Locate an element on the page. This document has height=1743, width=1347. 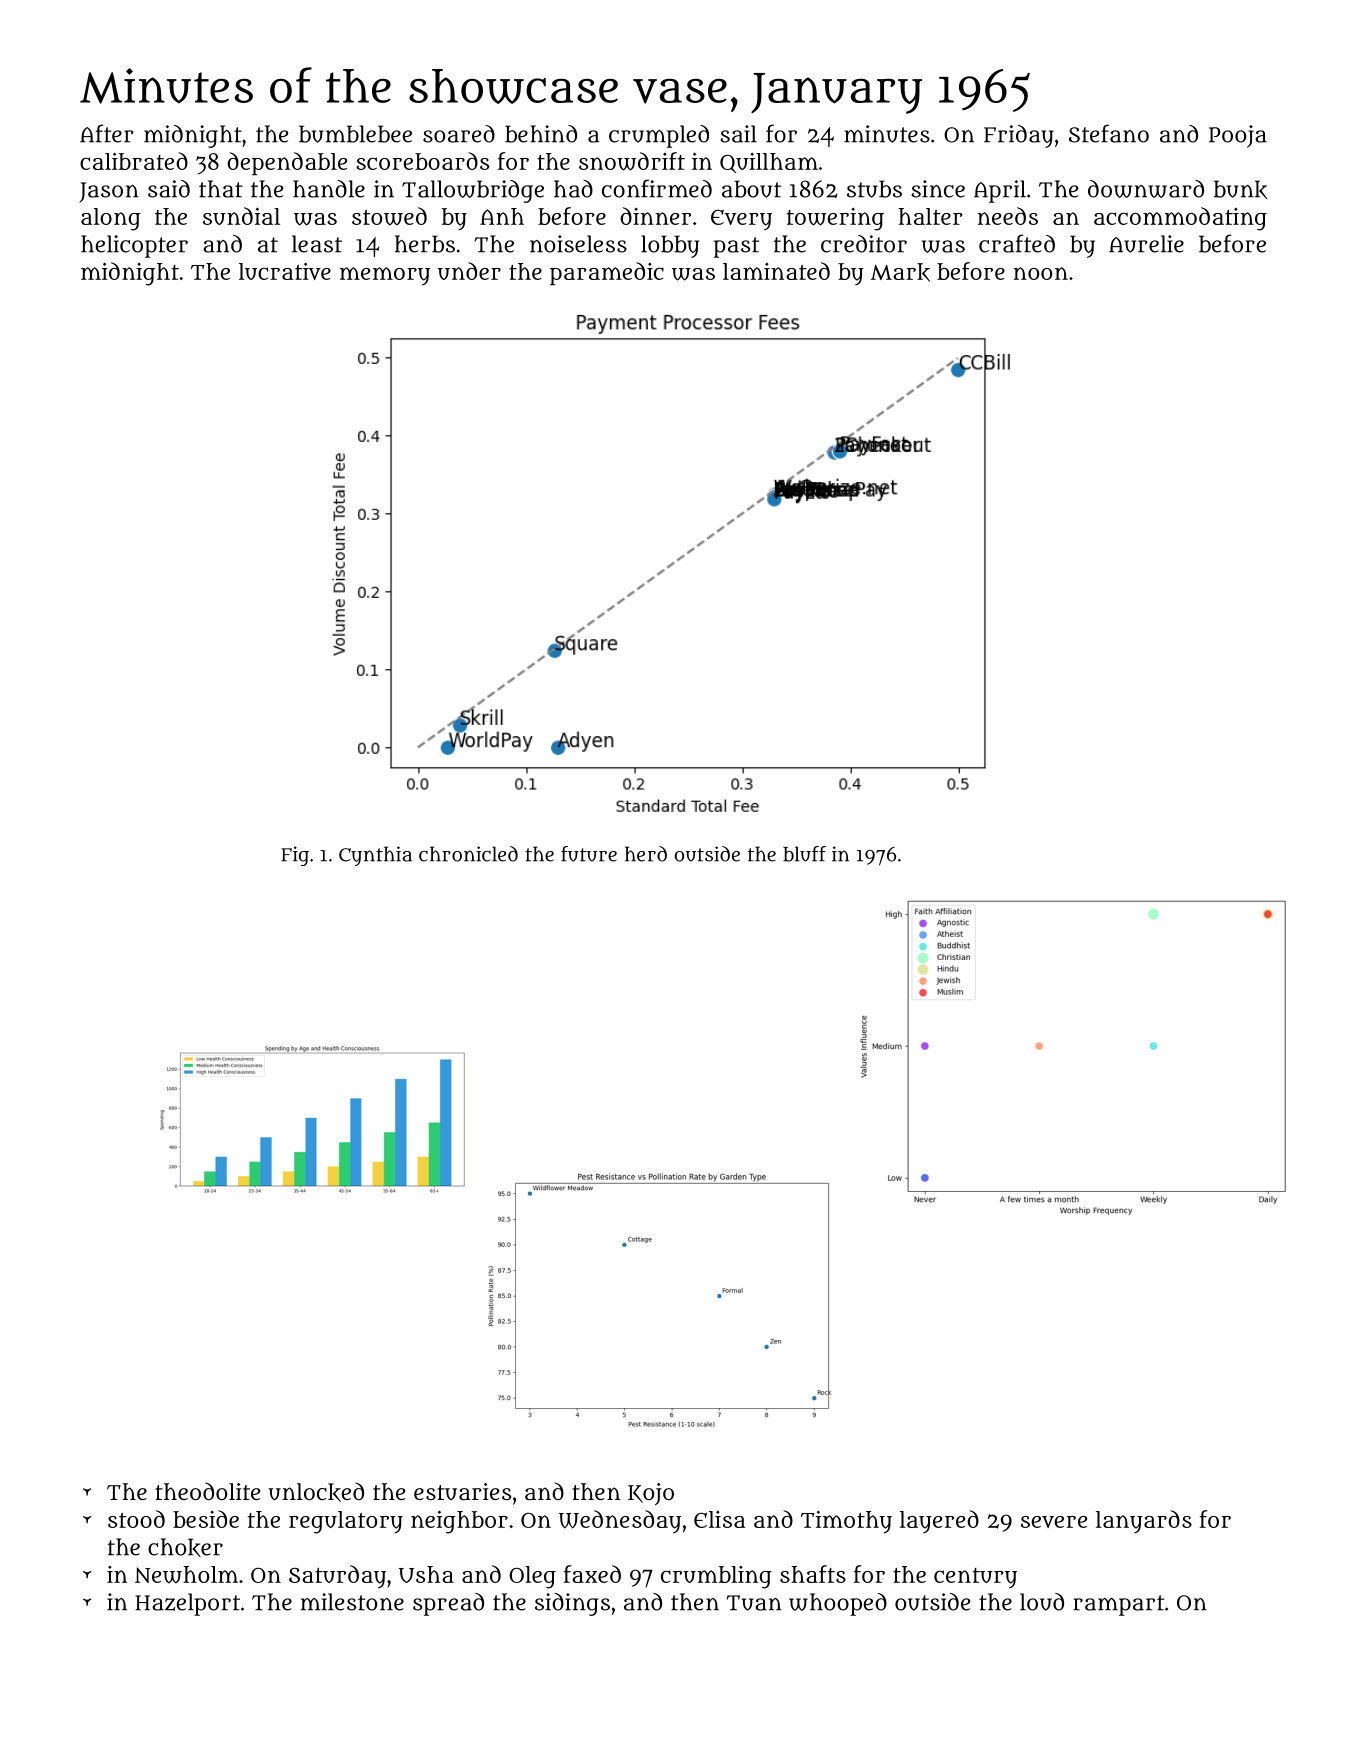
Stefano is located at coordinates (1109, 133).
